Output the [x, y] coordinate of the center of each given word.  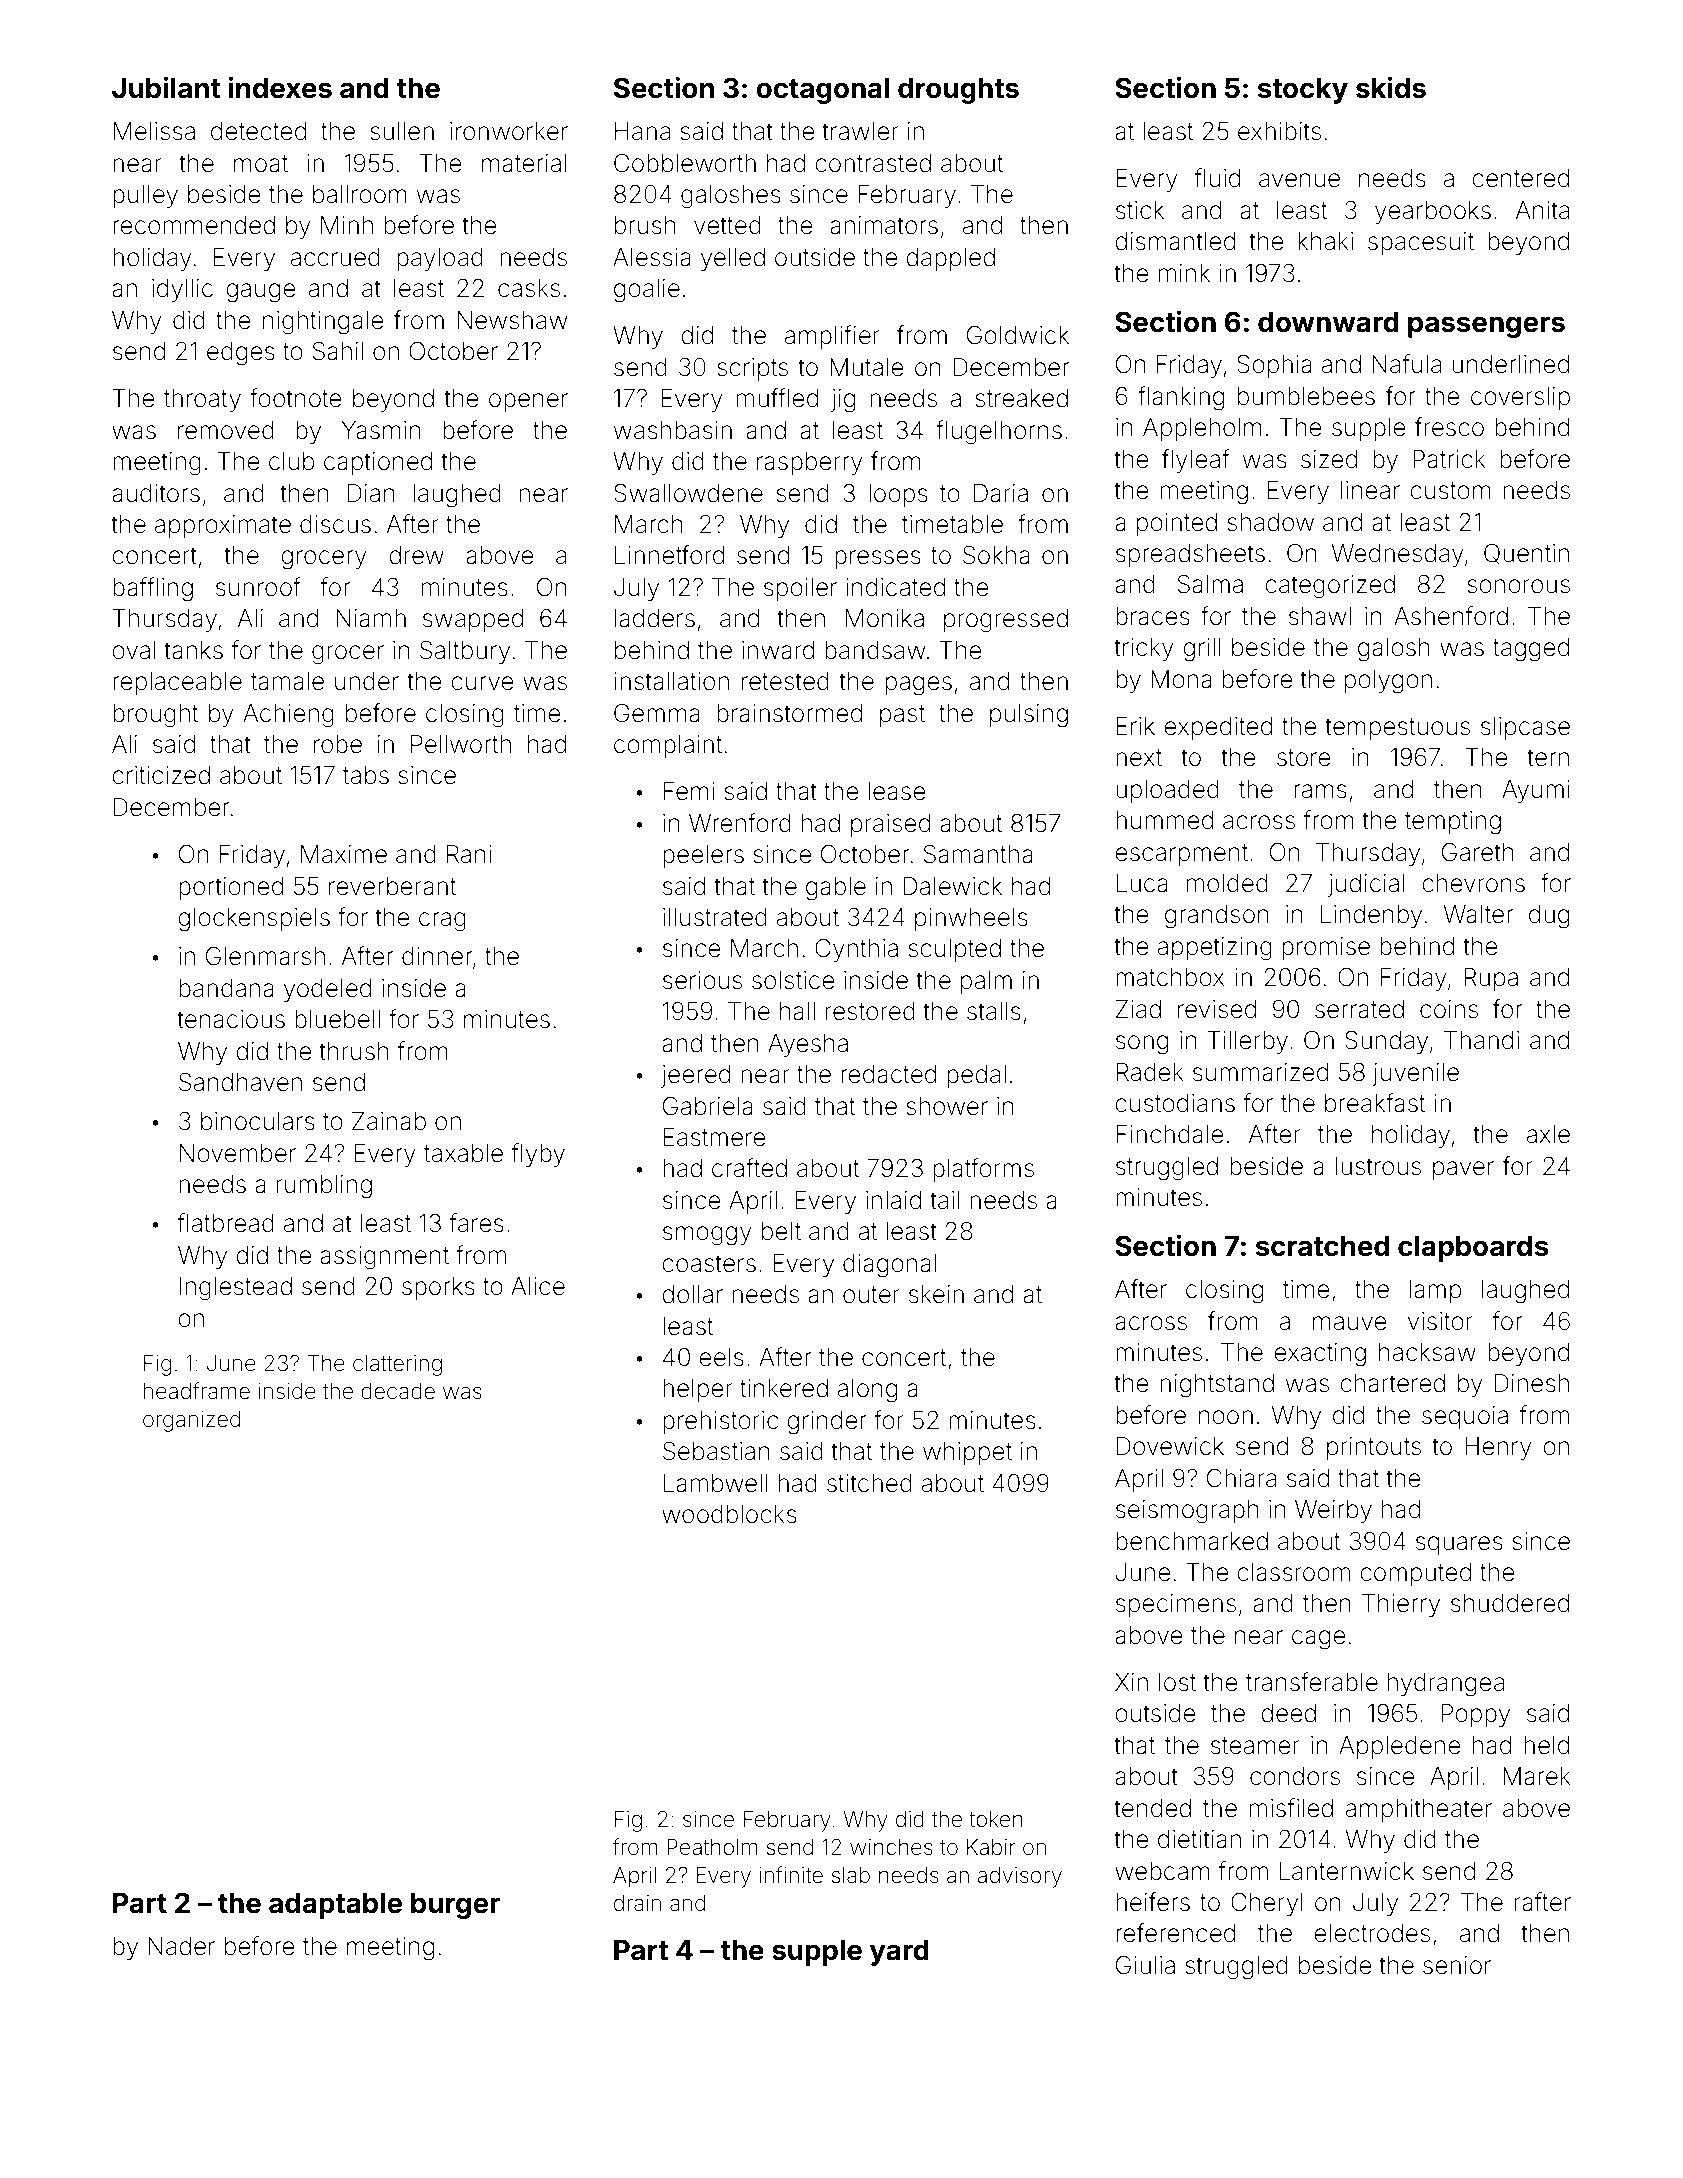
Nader [181, 1946]
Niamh [371, 618]
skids [1391, 88]
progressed [1006, 621]
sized [1329, 459]
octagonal [822, 91]
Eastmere [715, 1137]
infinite [791, 1875]
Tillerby [1247, 1042]
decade [398, 1391]
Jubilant [166, 88]
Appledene [1400, 1747]
